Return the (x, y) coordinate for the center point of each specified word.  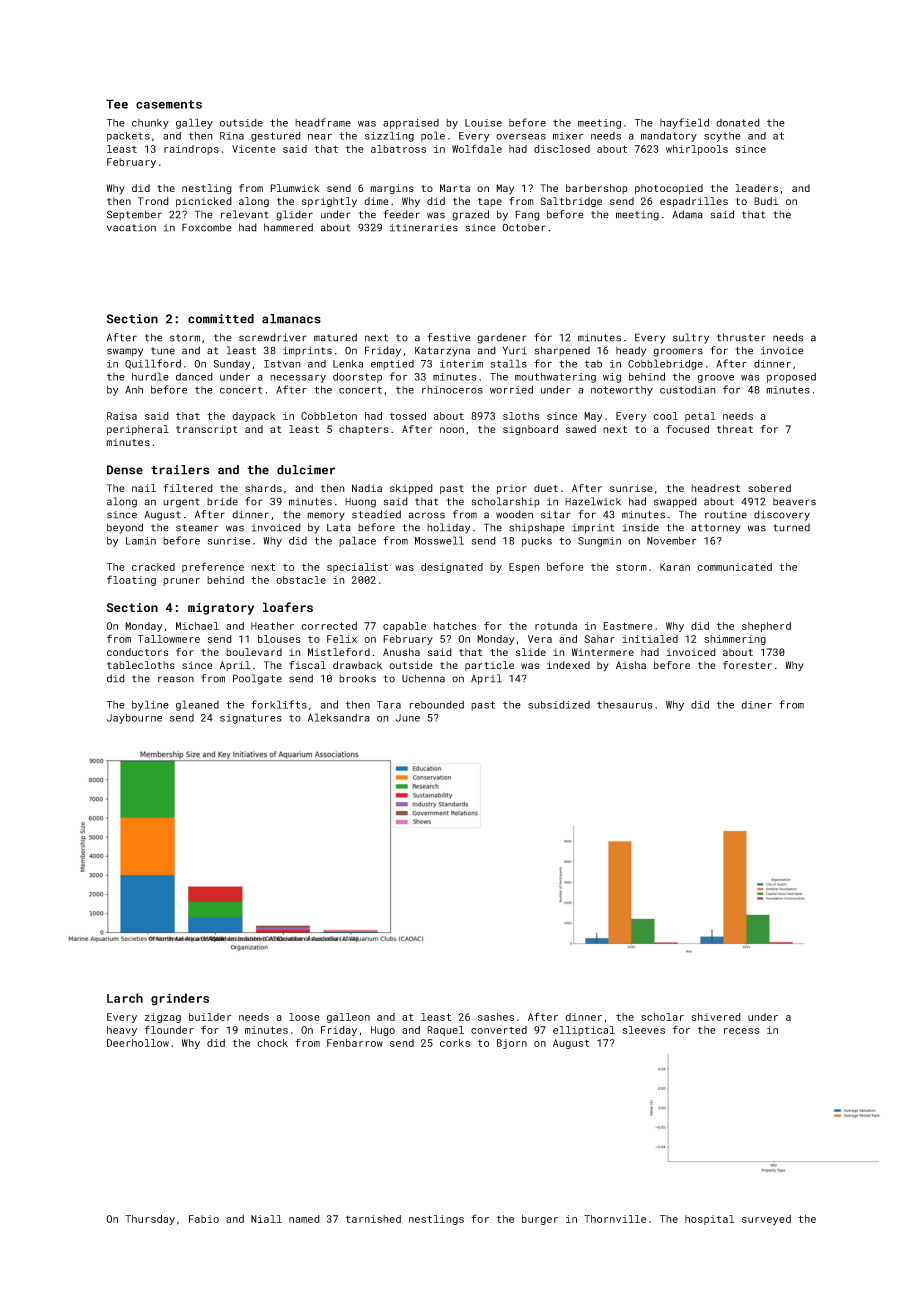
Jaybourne (134, 719)
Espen (524, 568)
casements (169, 104)
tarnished (373, 1219)
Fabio (204, 1219)
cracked (153, 567)
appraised (411, 124)
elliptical (584, 1031)
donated (738, 123)
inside (641, 527)
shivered (716, 1017)
